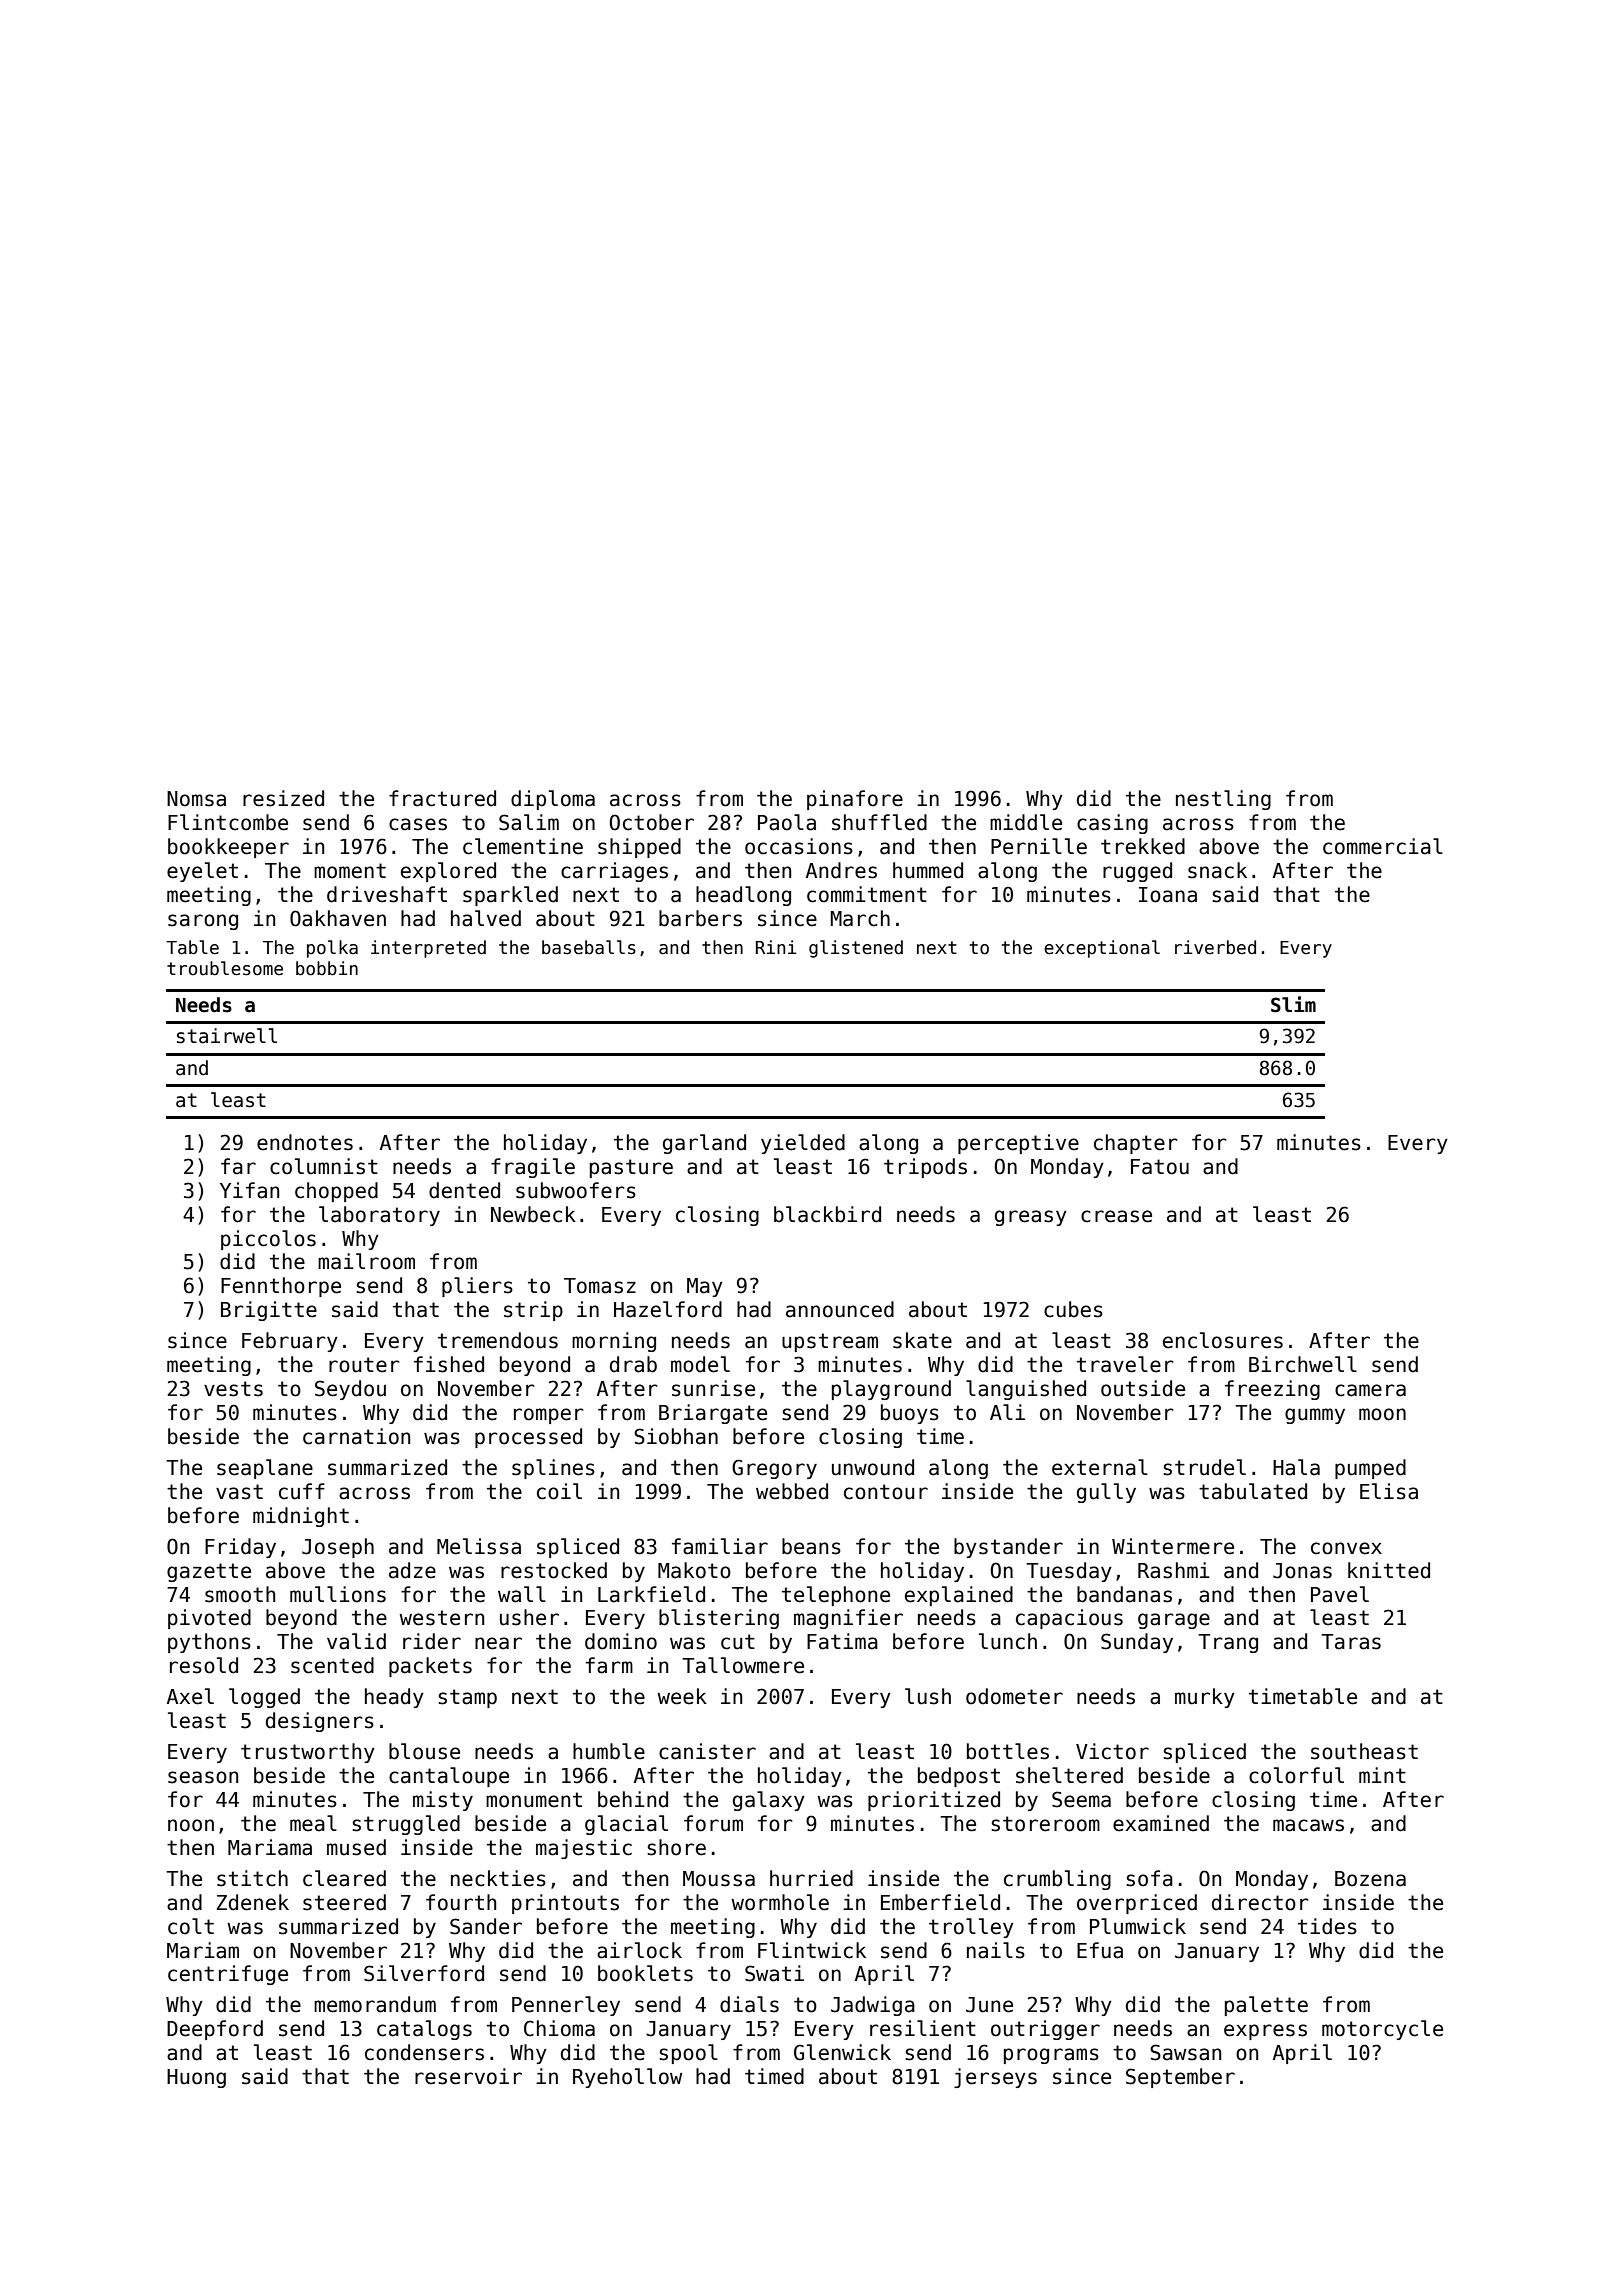 The width and height of the screenshot is (1620, 2292). Describe the element at coordinates (1180, 2078) in the screenshot. I see `September` at that location.
